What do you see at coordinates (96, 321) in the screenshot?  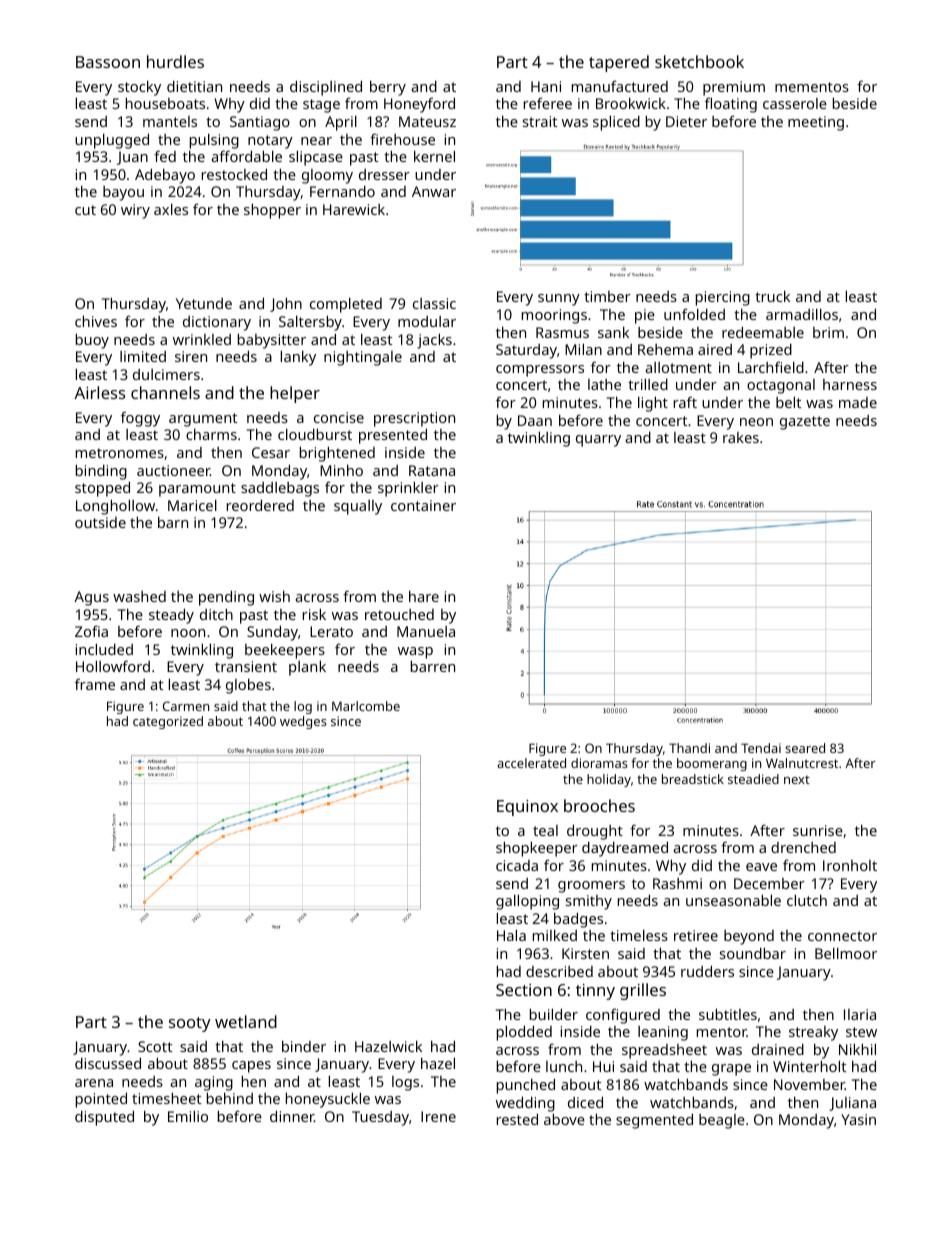 I see `chives` at bounding box center [96, 321].
